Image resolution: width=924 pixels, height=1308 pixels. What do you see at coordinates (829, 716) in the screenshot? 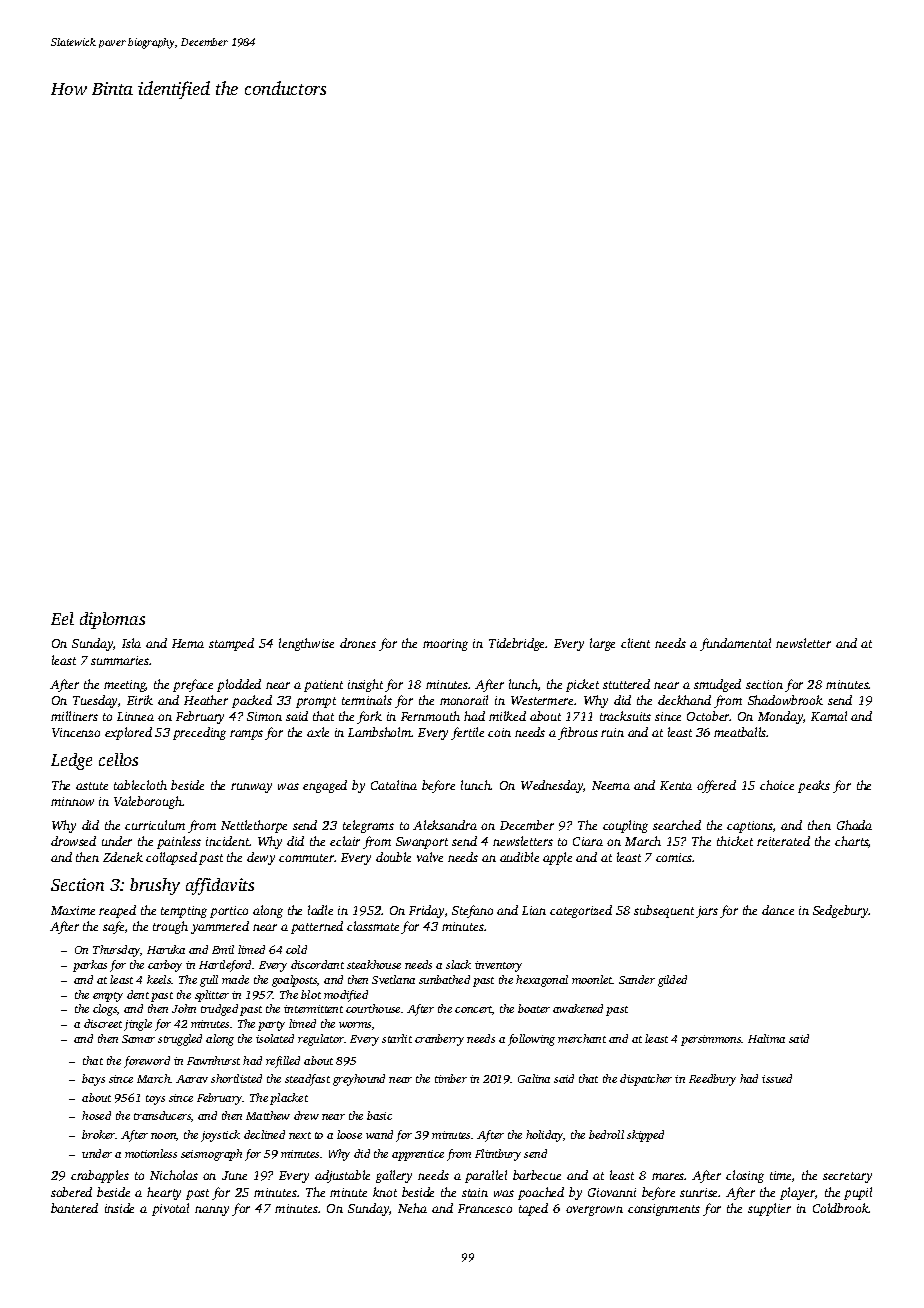
I see `Kamal` at bounding box center [829, 716].
